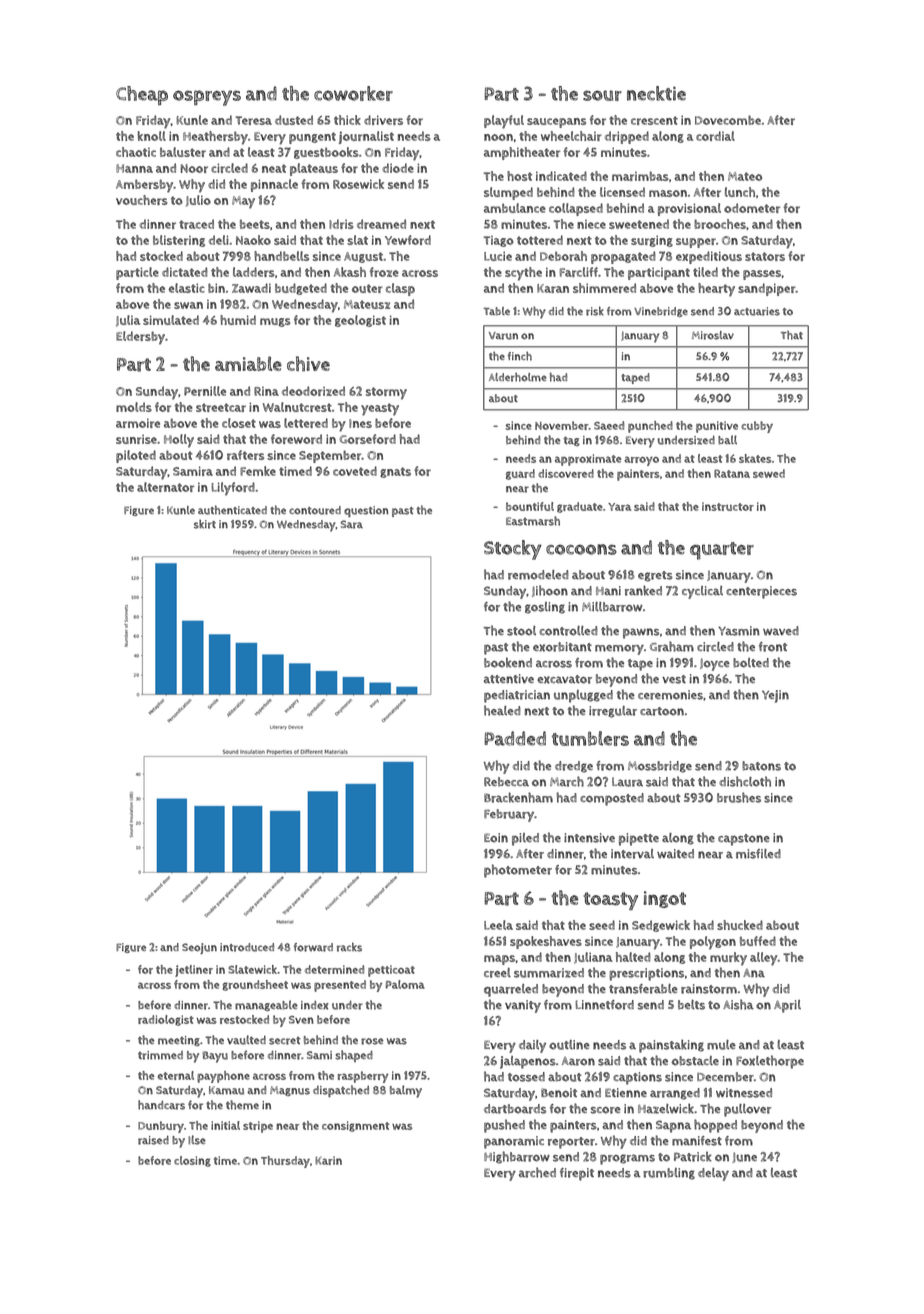 The image size is (924, 1314). What do you see at coordinates (513, 550) in the screenshot?
I see `Stocky` at bounding box center [513, 550].
